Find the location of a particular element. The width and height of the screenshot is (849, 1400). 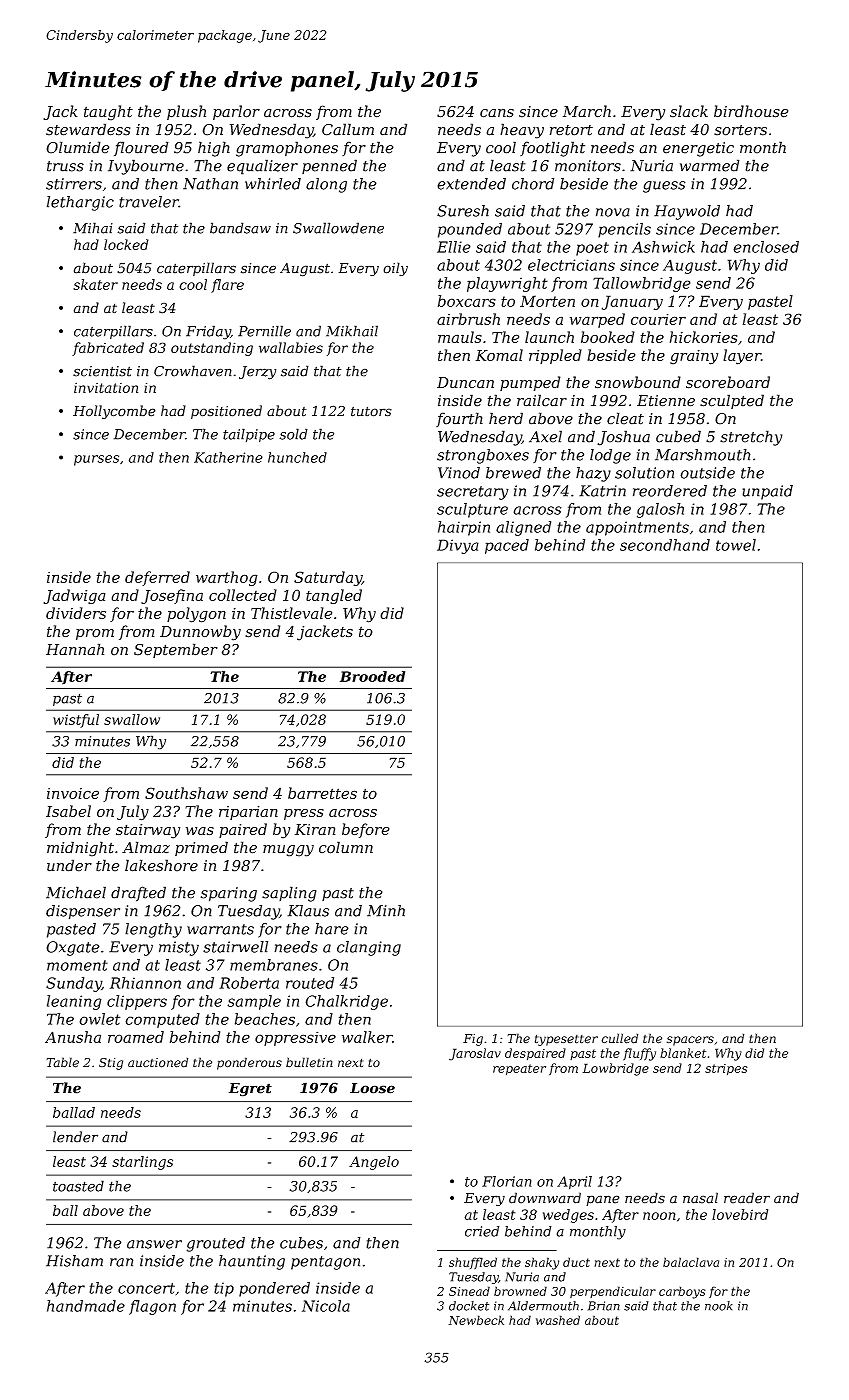

Josefina is located at coordinates (172, 596).
